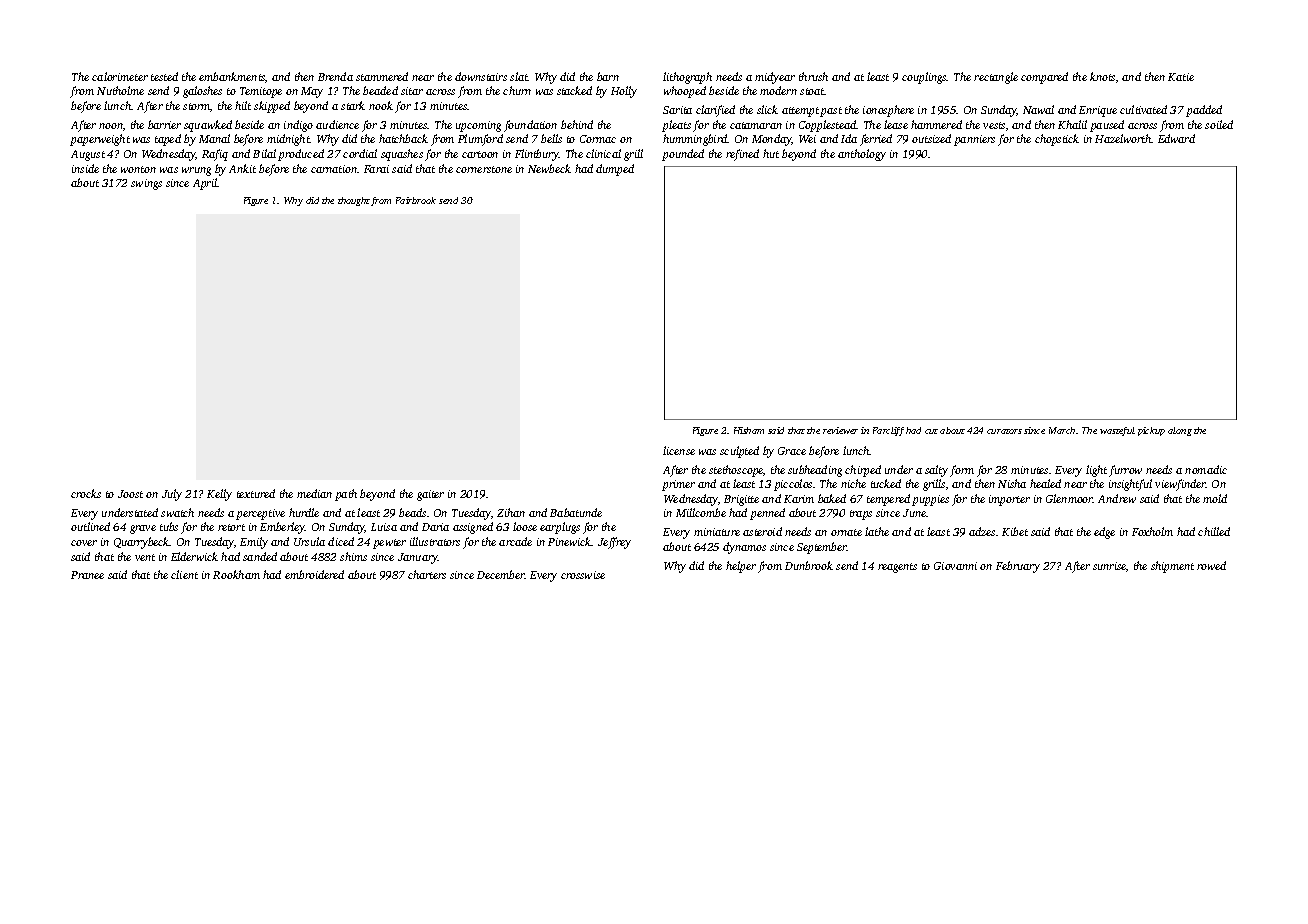 This screenshot has width=1308, height=924. I want to click on thought, so click(354, 201).
